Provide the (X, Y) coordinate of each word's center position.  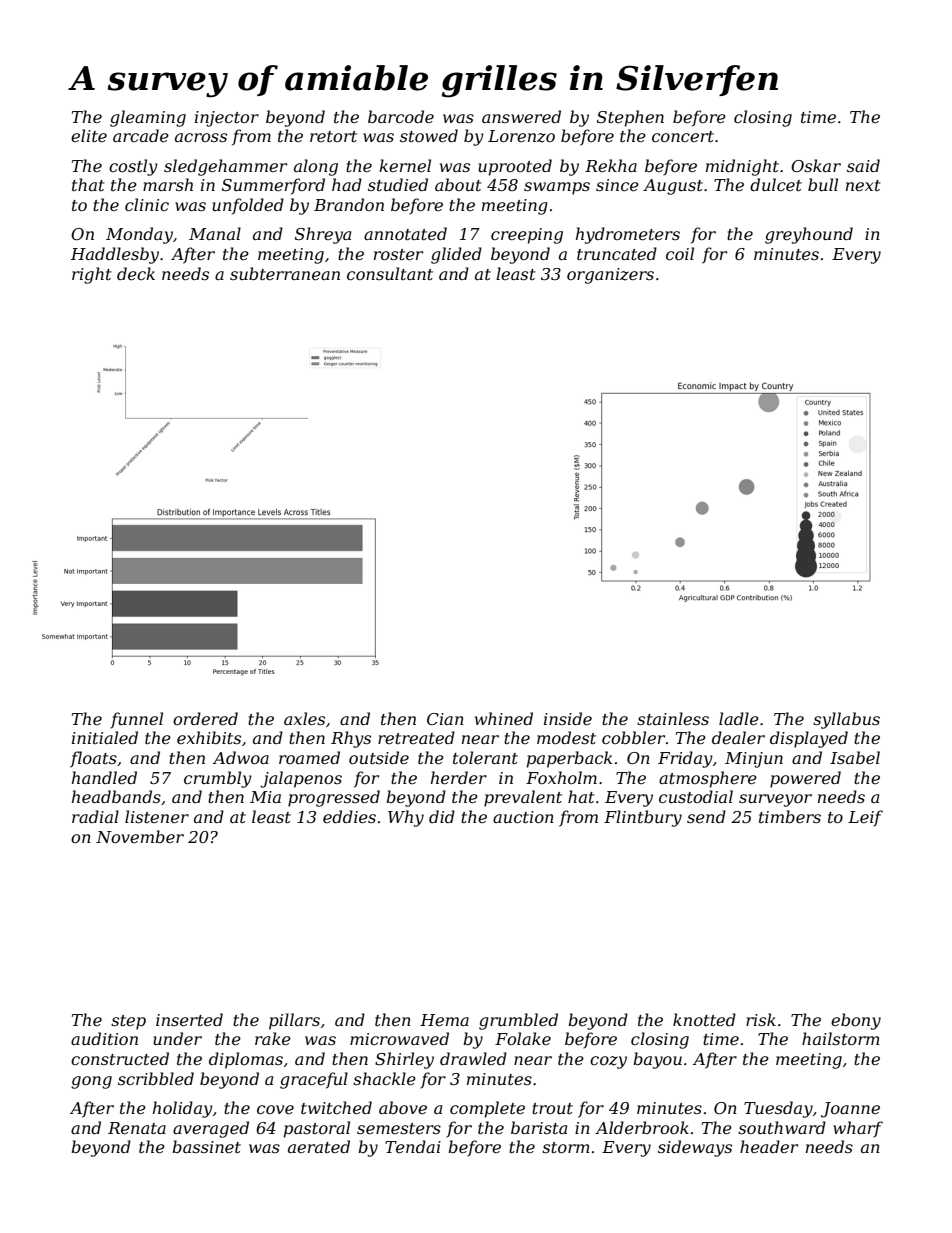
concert (683, 136)
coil (680, 253)
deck (136, 273)
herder (459, 777)
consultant (390, 273)
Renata (137, 1128)
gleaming (148, 118)
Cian (445, 719)
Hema (444, 1020)
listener (157, 816)
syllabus (846, 720)
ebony (856, 1021)
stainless (673, 718)
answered (521, 116)
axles (304, 718)
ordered (205, 718)
